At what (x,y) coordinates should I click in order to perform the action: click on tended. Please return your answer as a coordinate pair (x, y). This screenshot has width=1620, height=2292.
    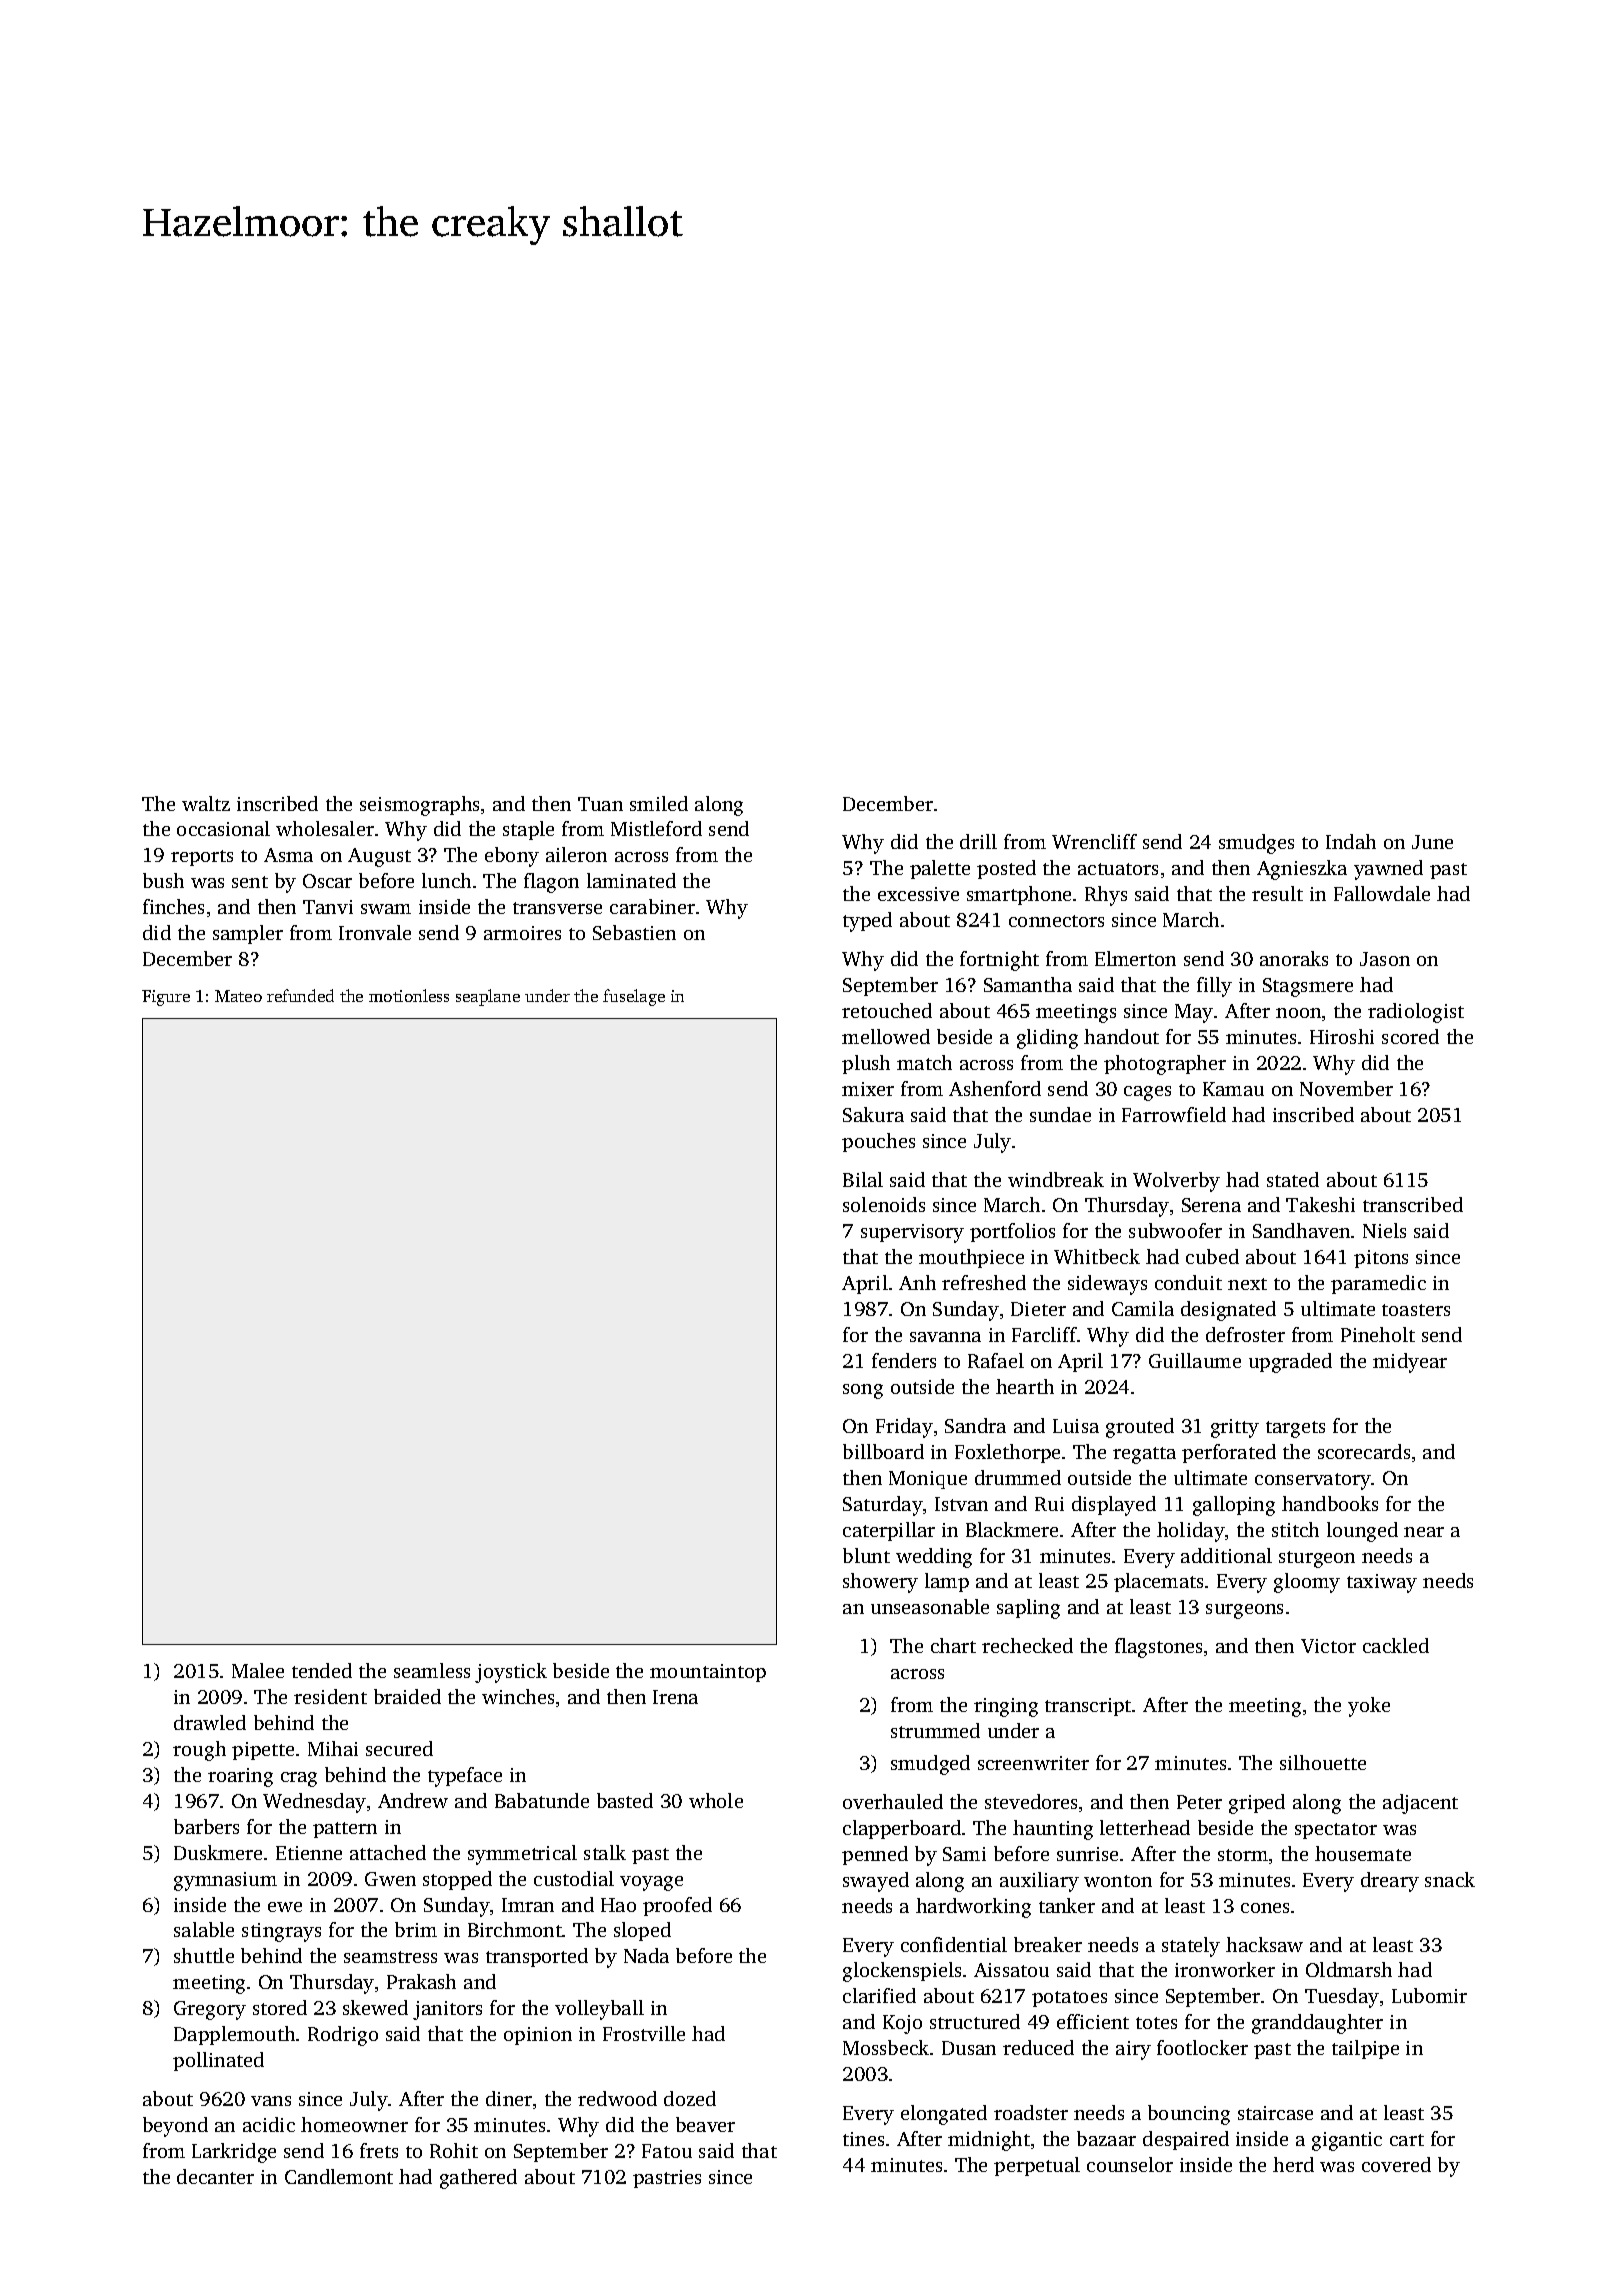
    Looking at the image, I should click on (322, 1670).
